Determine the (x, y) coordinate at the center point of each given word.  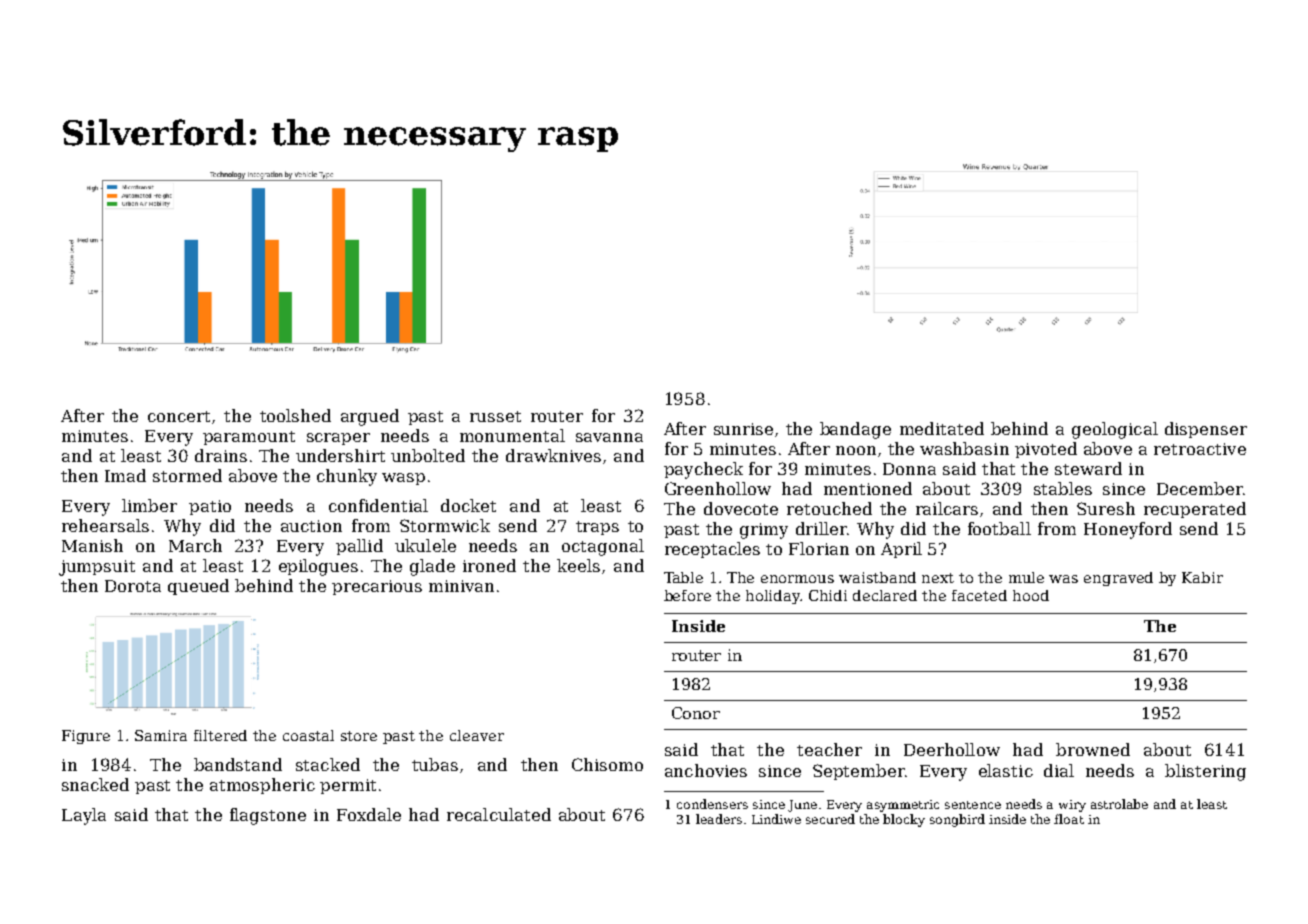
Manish (92, 545)
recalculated (499, 814)
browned (1093, 749)
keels (578, 565)
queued (198, 587)
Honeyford (1128, 530)
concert (179, 416)
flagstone (268, 816)
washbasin (964, 448)
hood (1031, 595)
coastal (308, 735)
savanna (609, 437)
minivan (461, 586)
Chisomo (607, 764)
